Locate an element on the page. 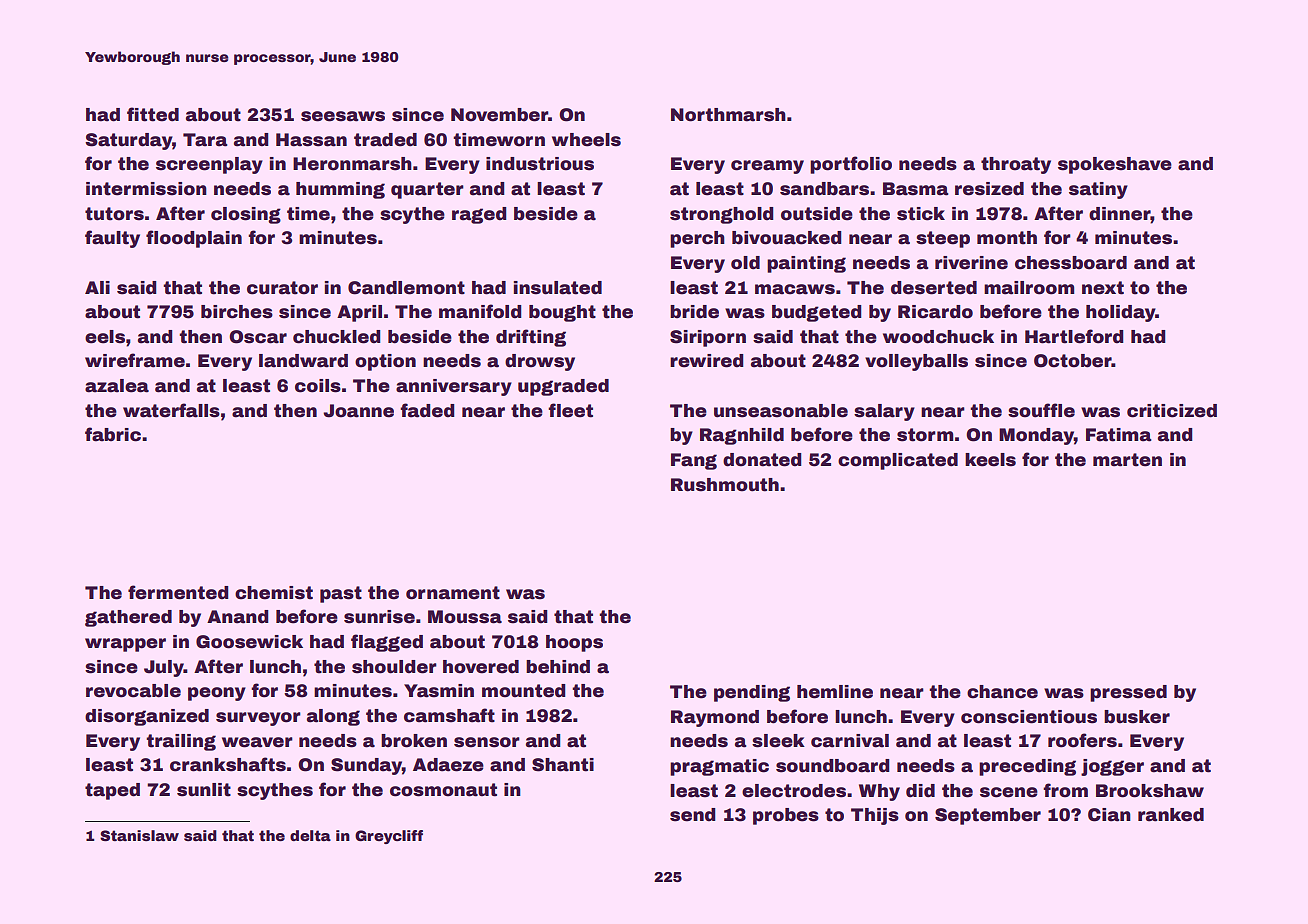 The height and width of the page is (924, 1308). Stanislaw is located at coordinates (139, 835).
